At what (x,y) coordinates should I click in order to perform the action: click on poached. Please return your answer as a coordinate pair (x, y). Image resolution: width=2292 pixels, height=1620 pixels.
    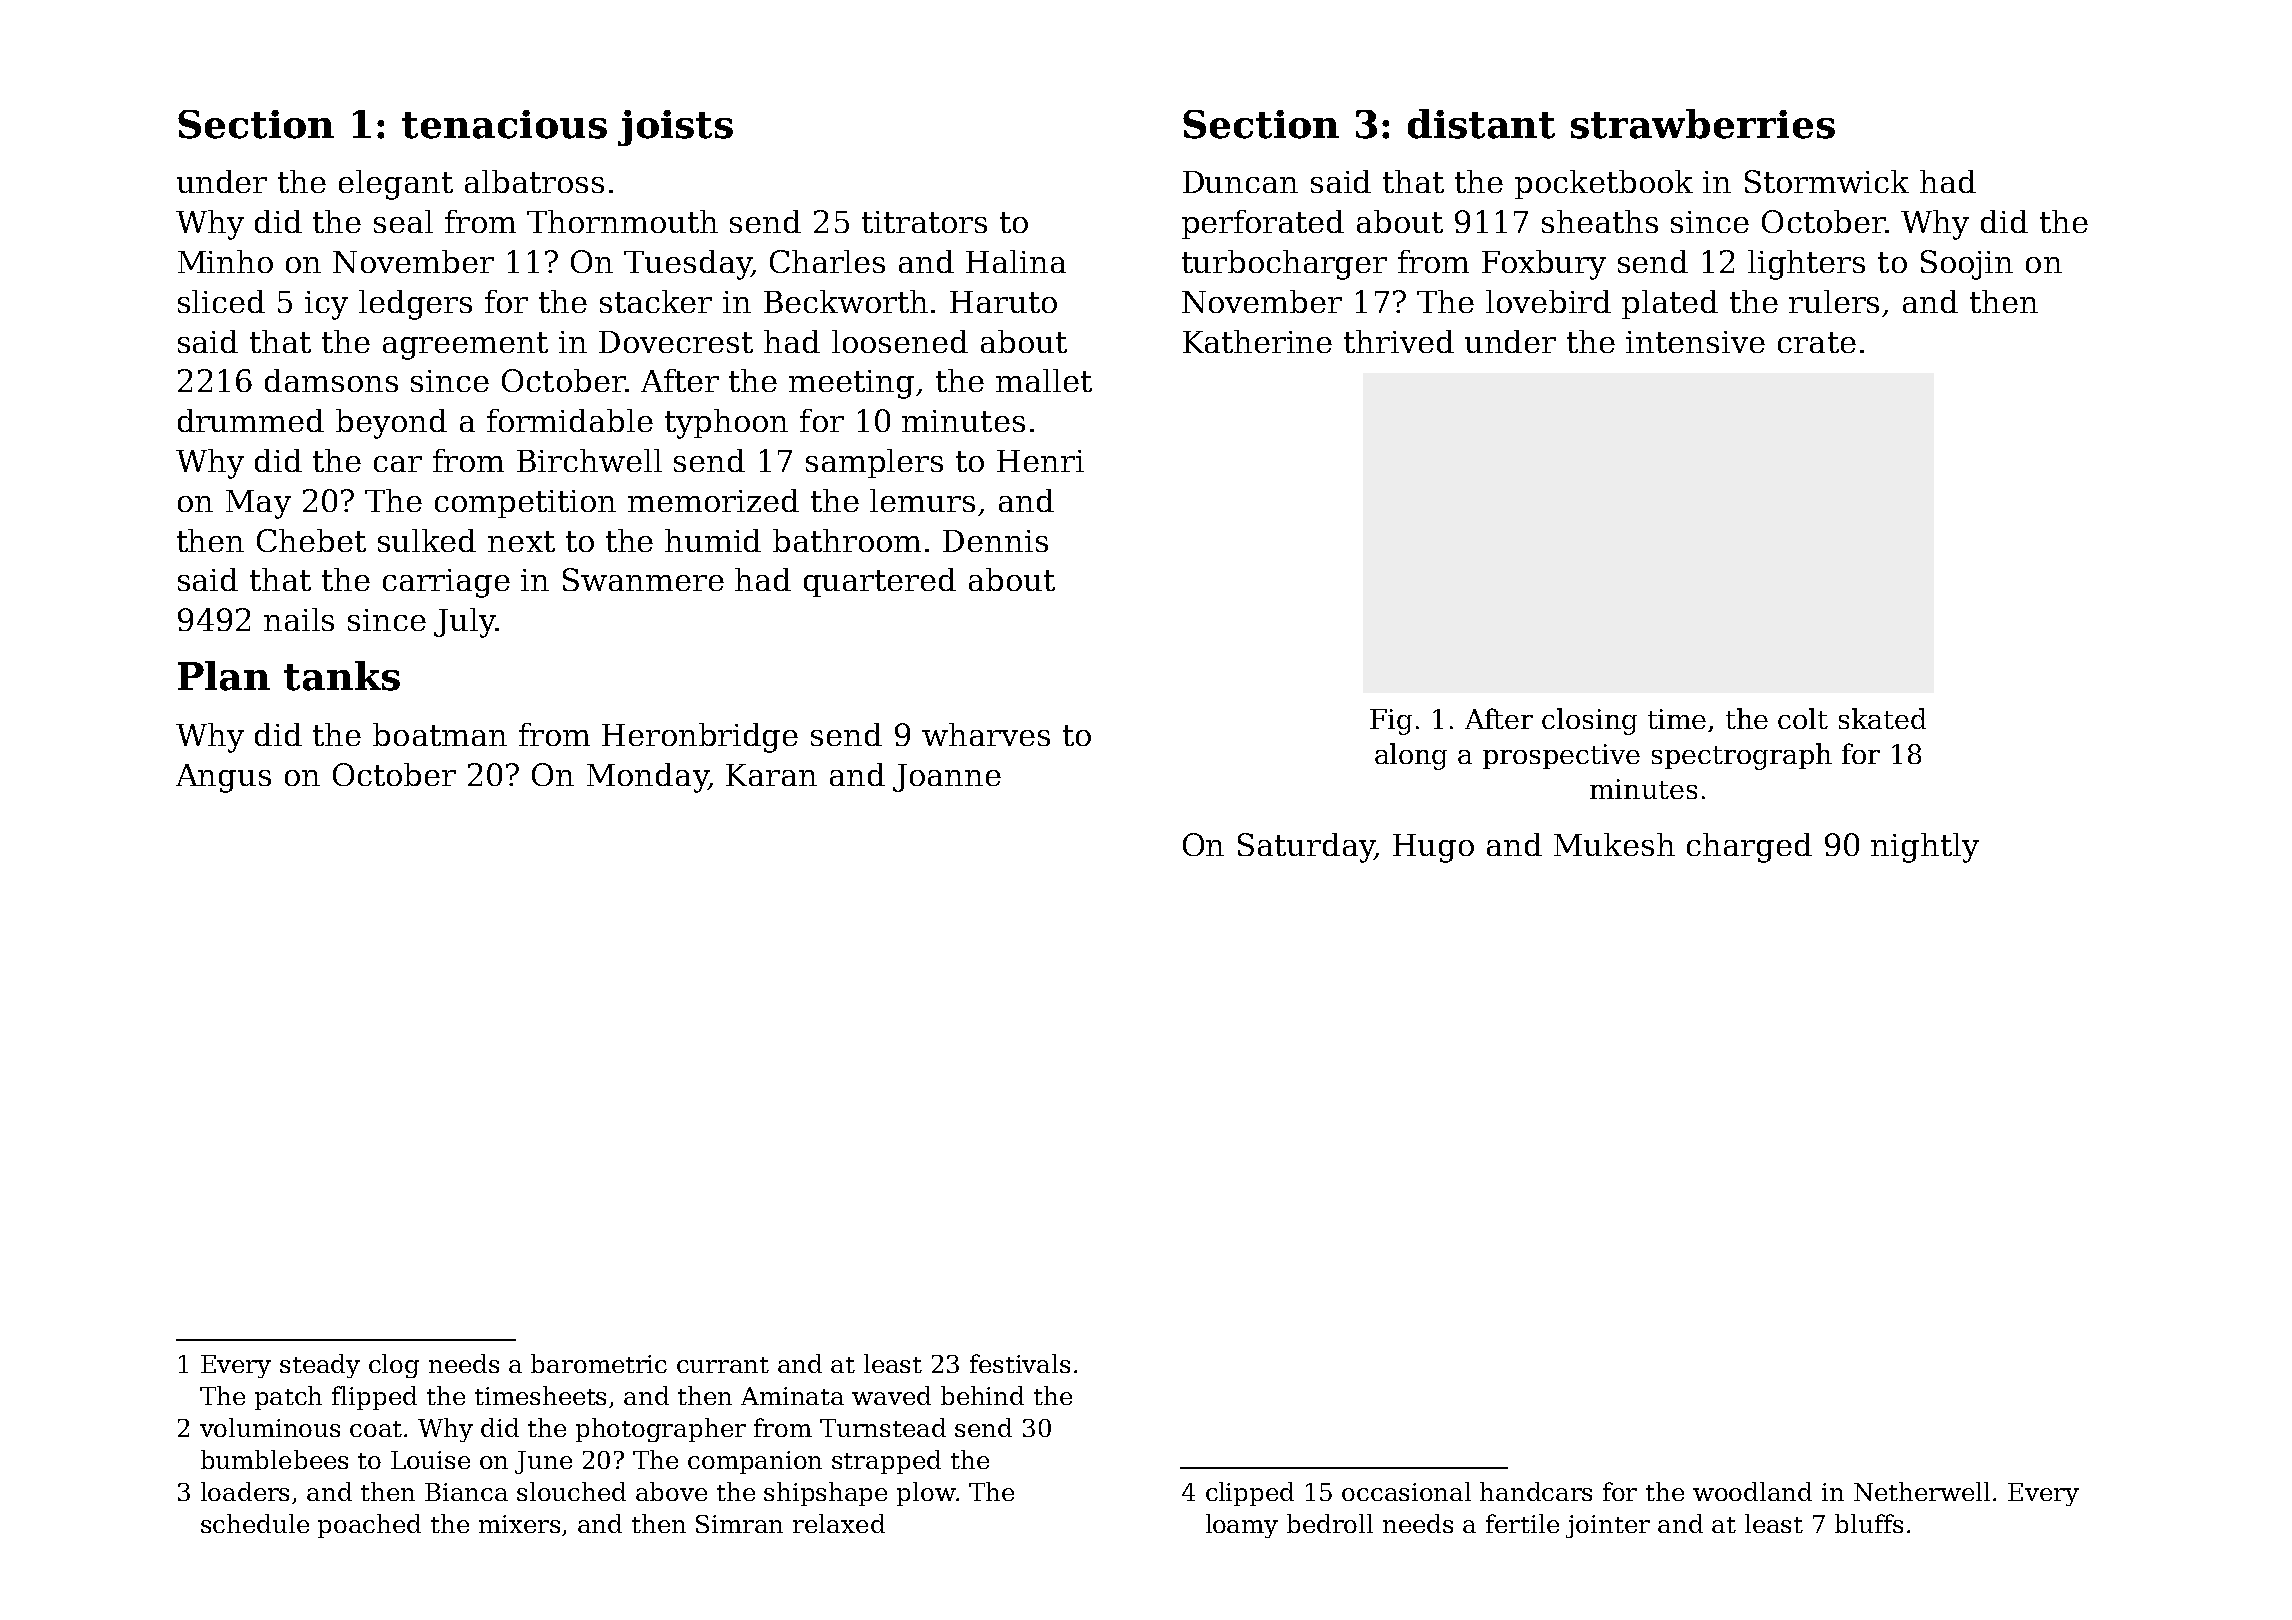
    Looking at the image, I should click on (369, 1526).
